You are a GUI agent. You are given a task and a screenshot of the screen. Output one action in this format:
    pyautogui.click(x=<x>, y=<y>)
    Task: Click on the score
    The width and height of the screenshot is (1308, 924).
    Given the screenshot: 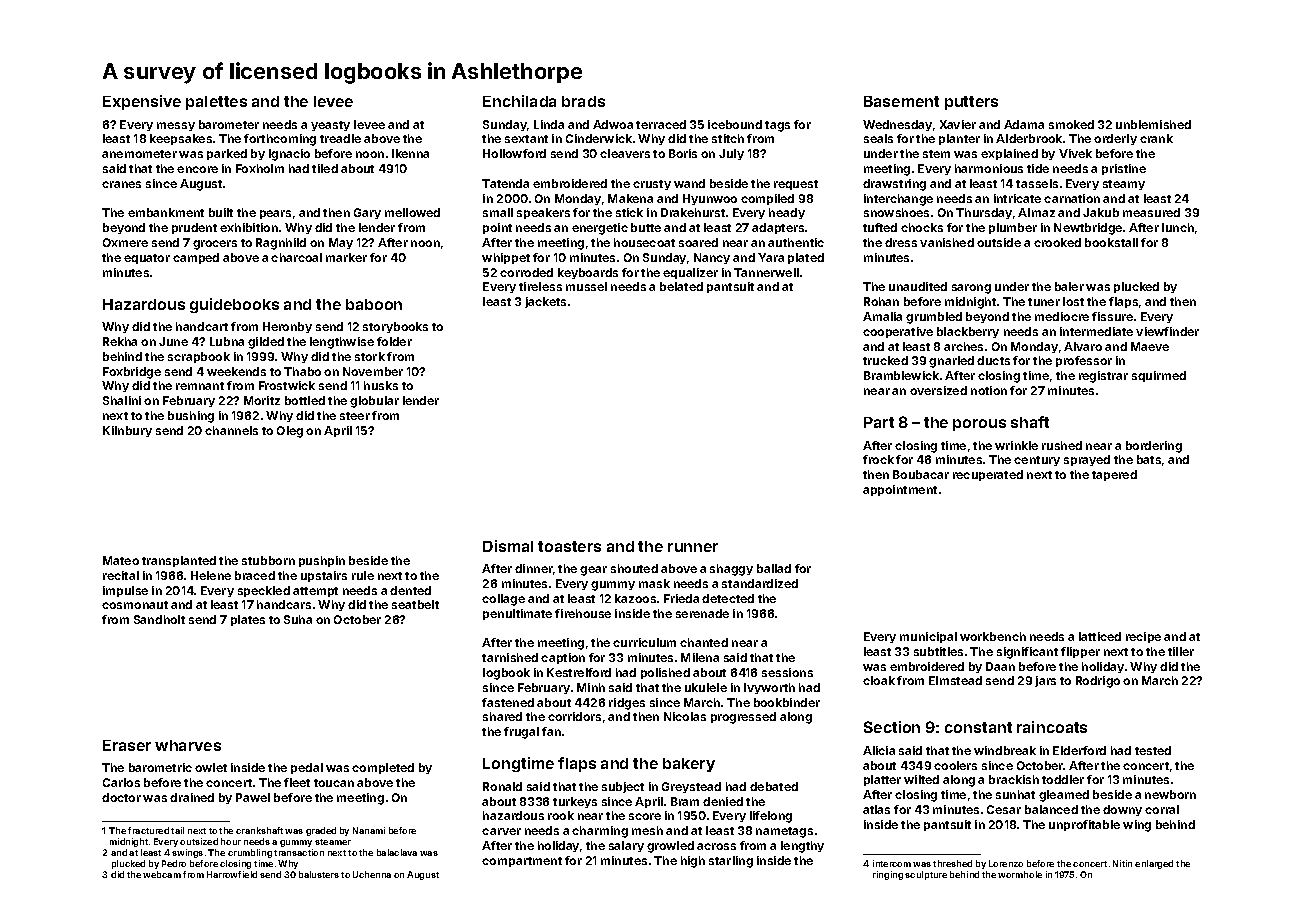 What is the action you would take?
    pyautogui.click(x=645, y=816)
